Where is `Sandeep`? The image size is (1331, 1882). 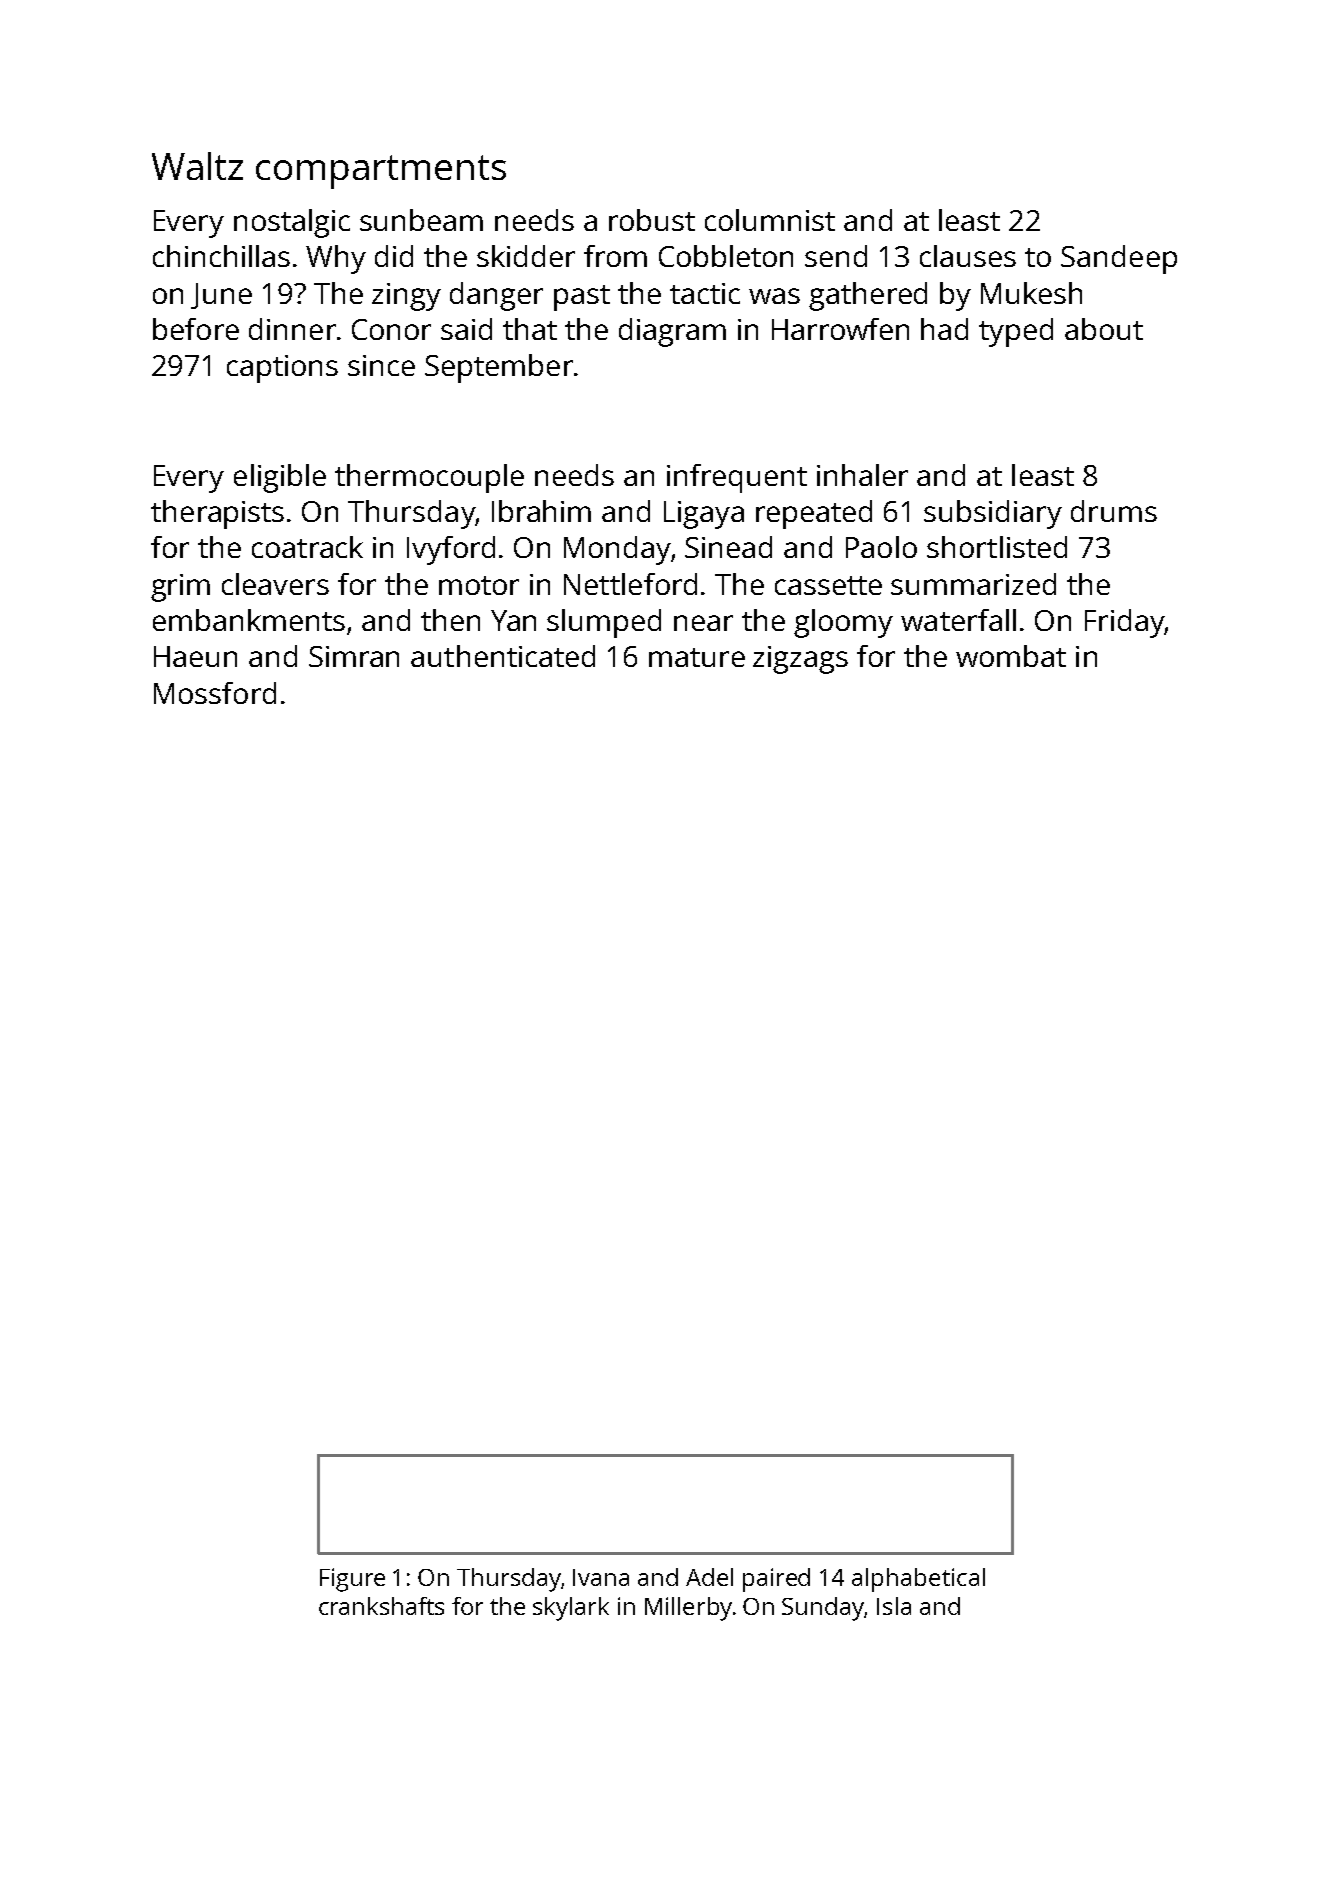 Sandeep is located at coordinates (1119, 259).
